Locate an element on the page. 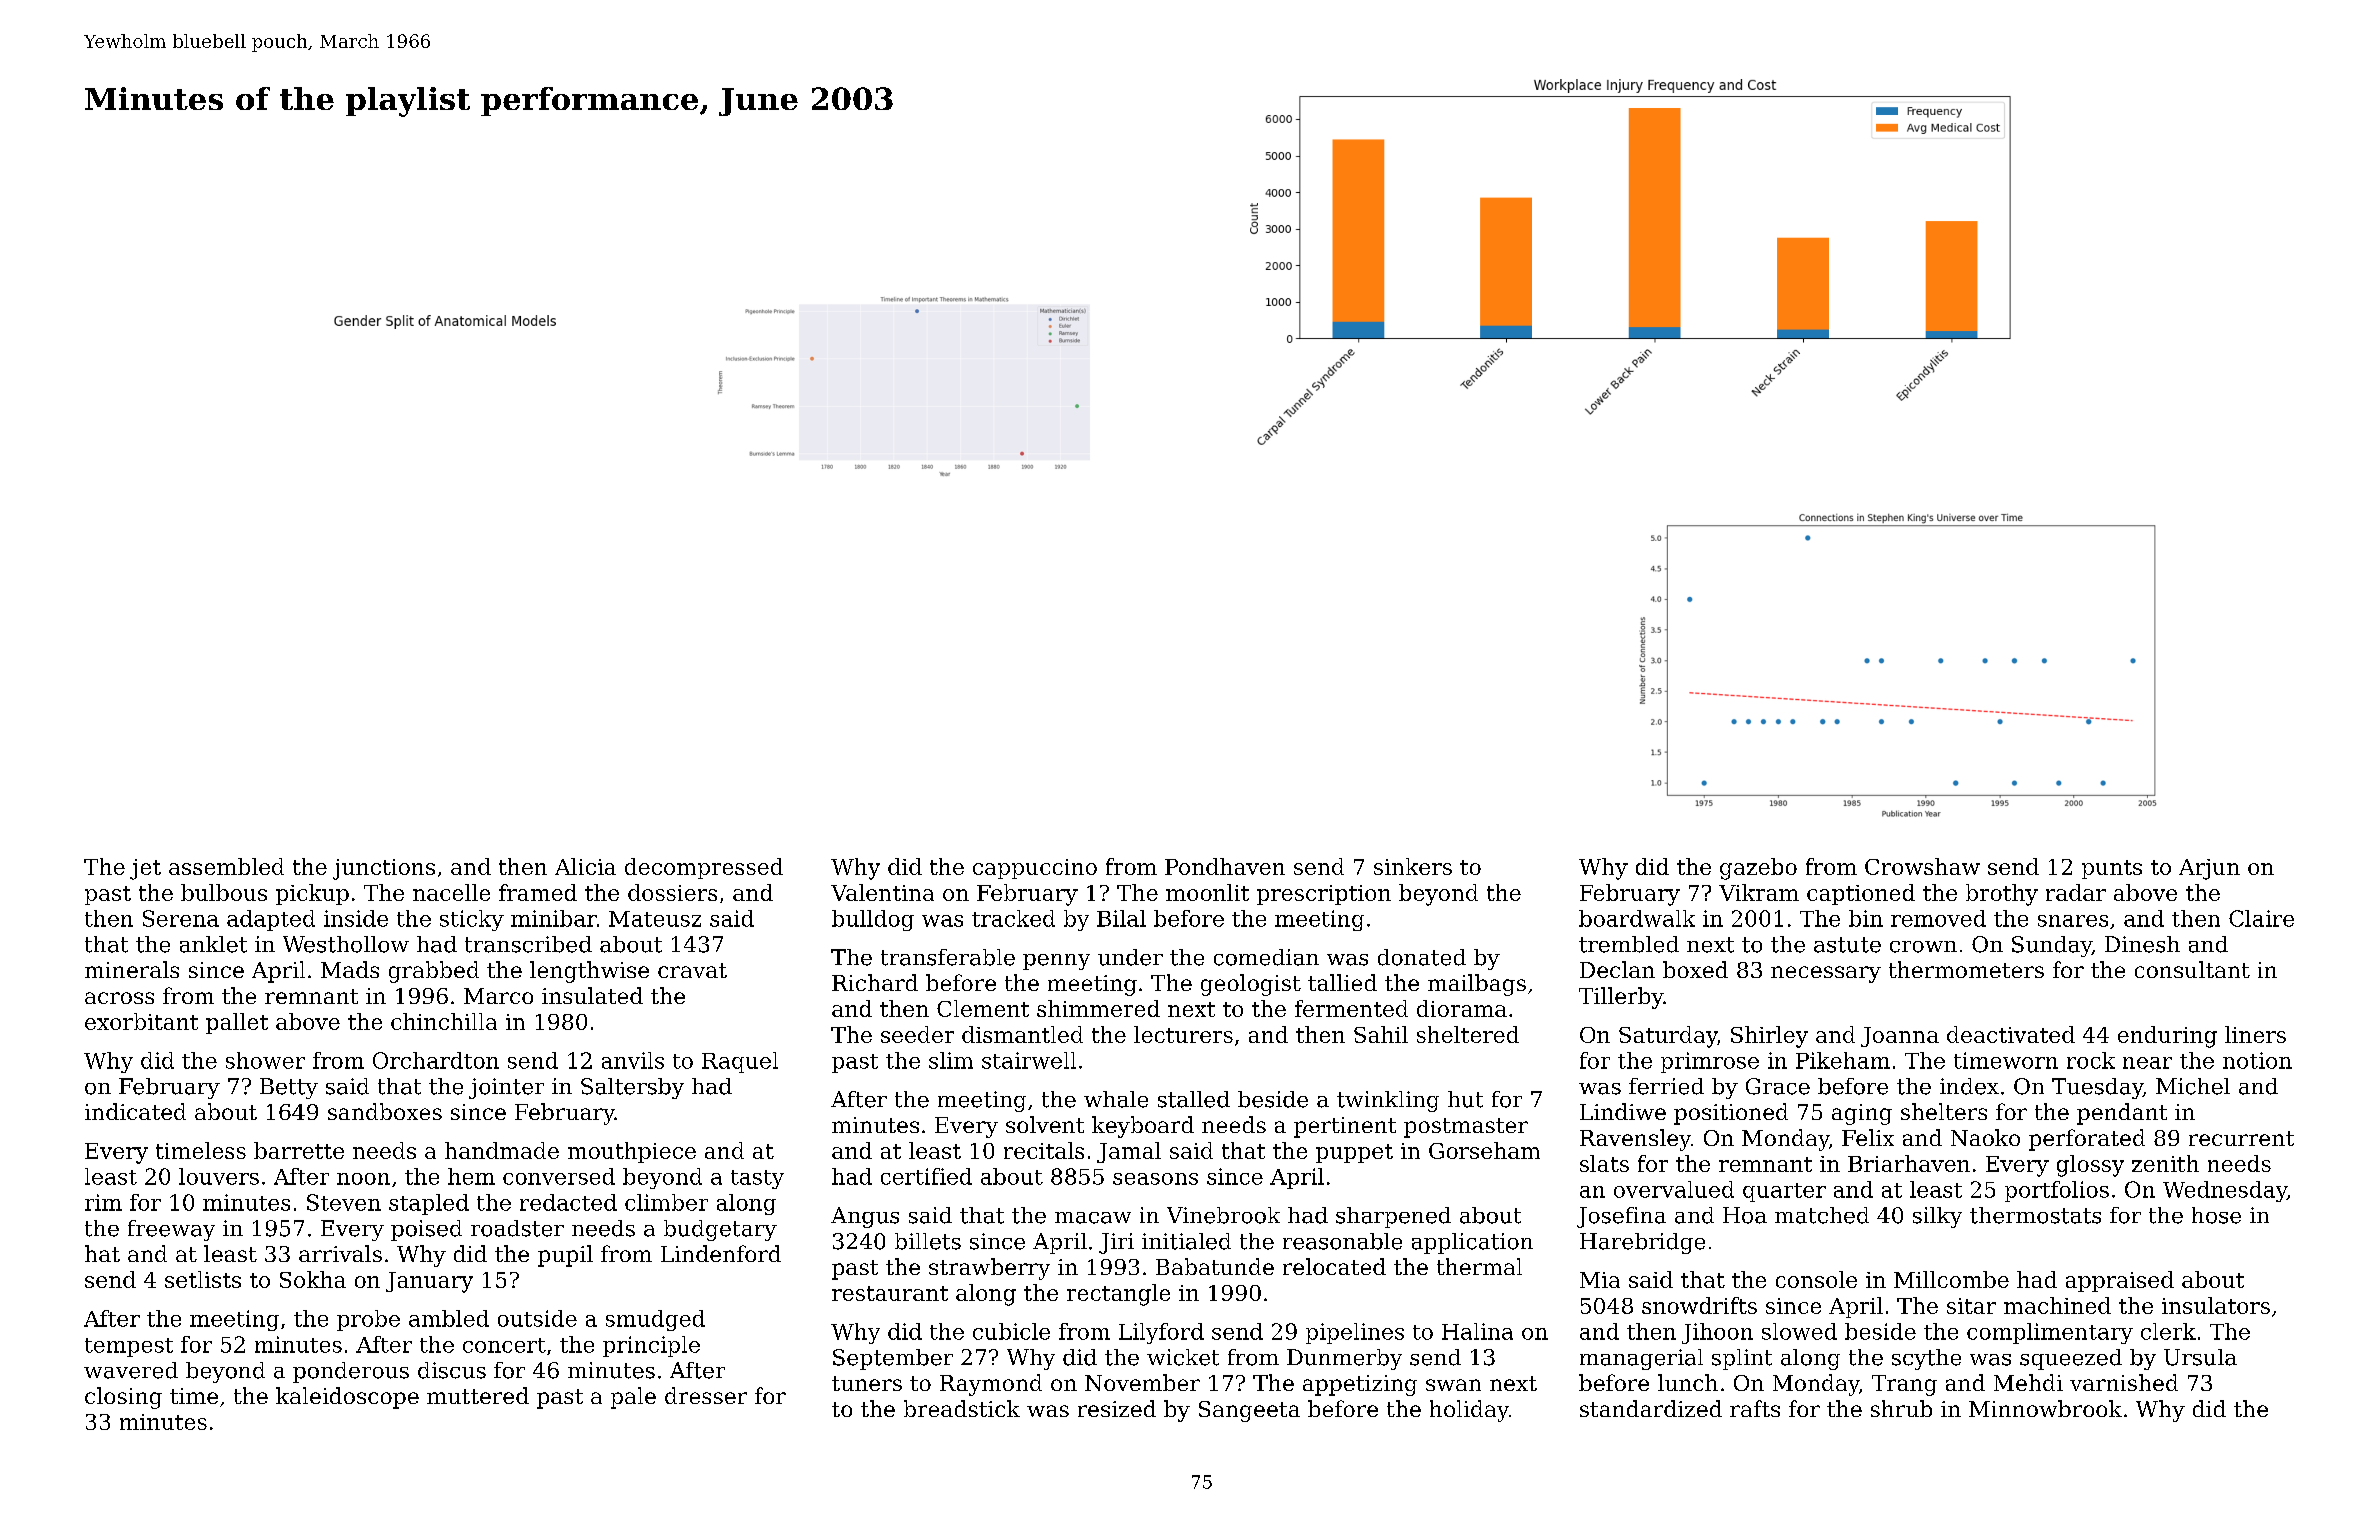 Image resolution: width=2380 pixels, height=1540 pixels. transcribed is located at coordinates (528, 944).
